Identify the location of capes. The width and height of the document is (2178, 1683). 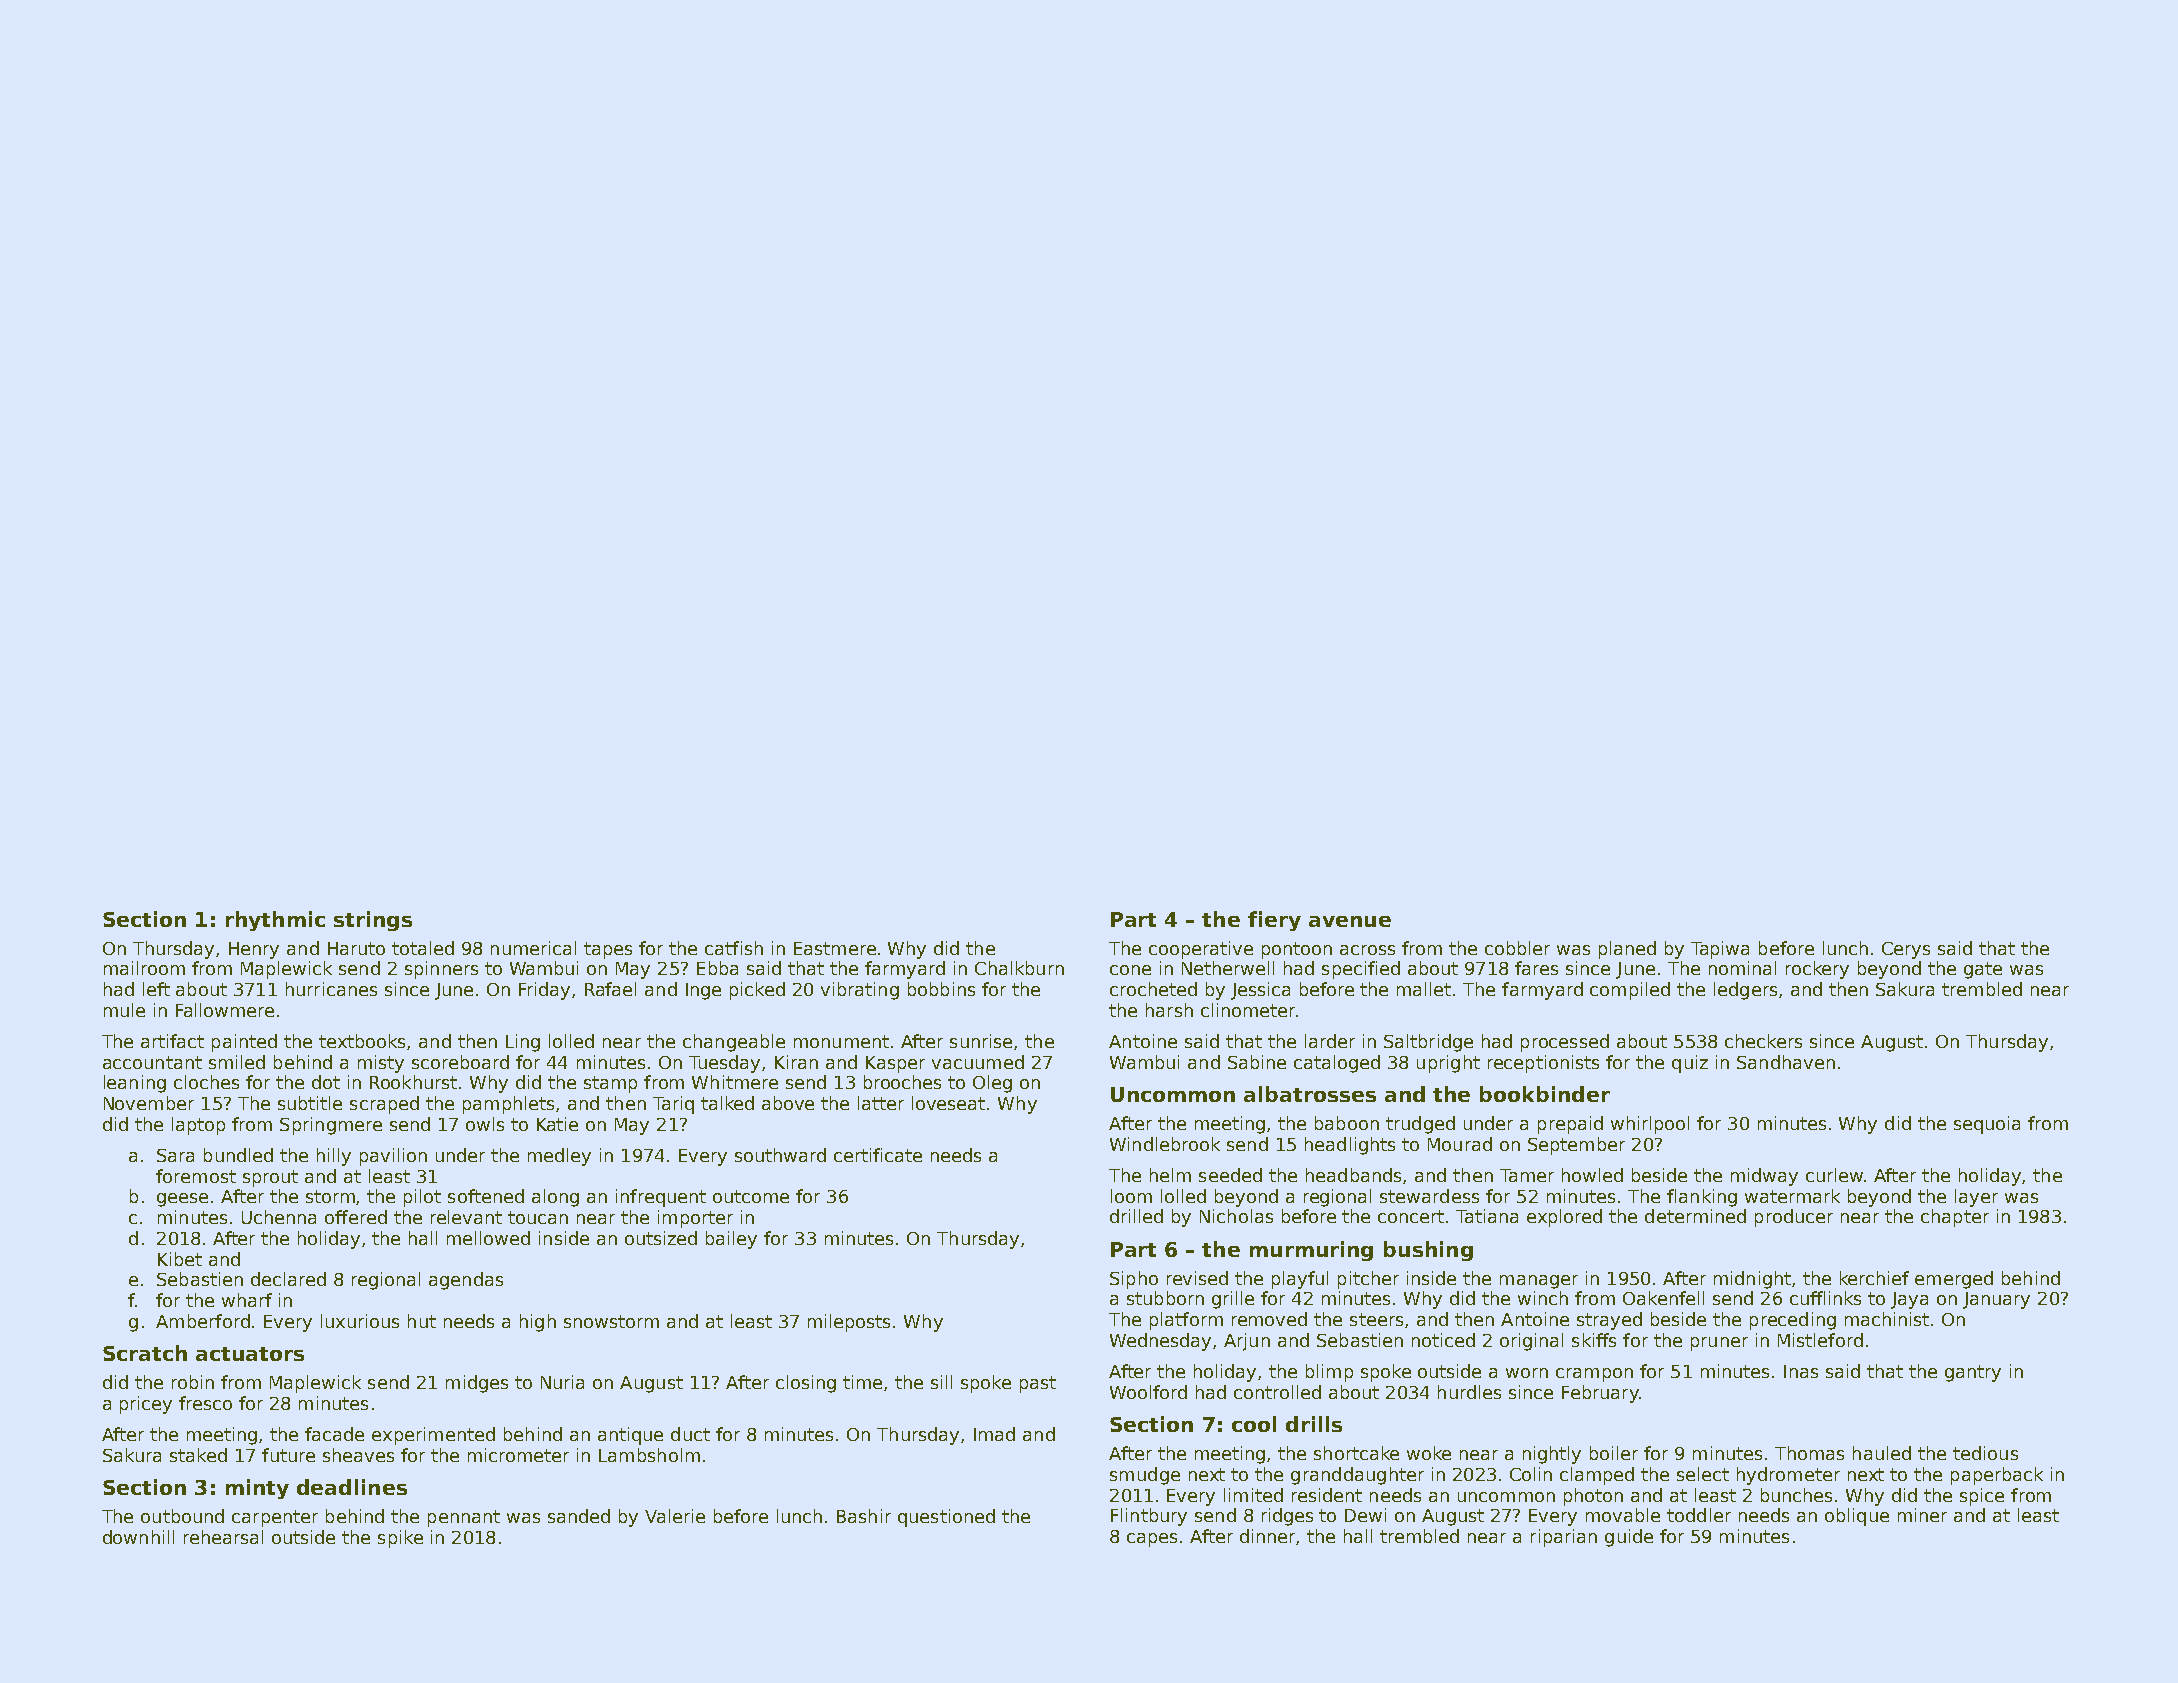
(1152, 1540).
